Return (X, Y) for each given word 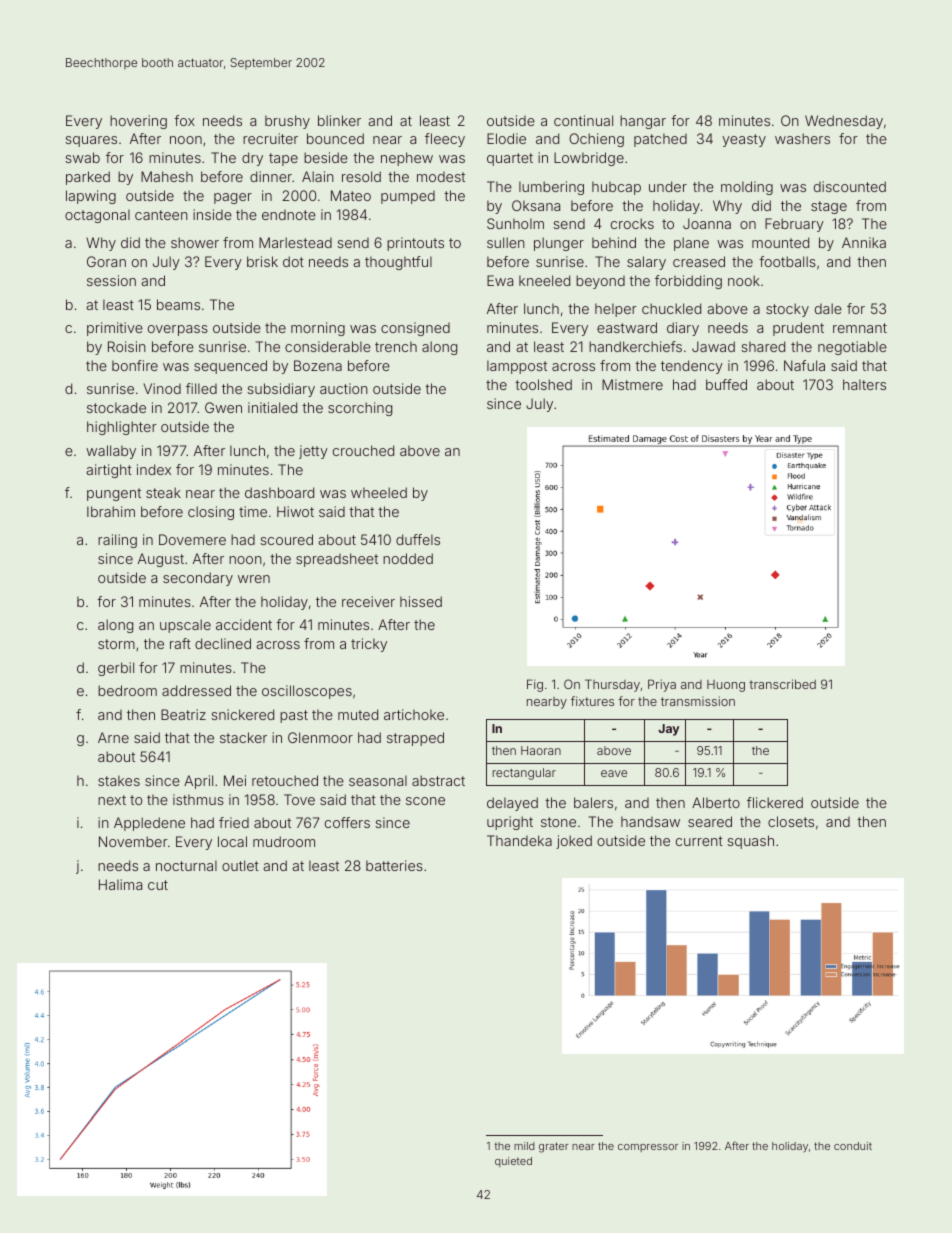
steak (163, 492)
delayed (512, 804)
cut (158, 885)
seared (710, 821)
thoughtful (398, 263)
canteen (161, 215)
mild (524, 1146)
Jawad (713, 346)
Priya (662, 685)
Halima (120, 884)
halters (864, 384)
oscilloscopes (307, 692)
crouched (363, 450)
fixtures (592, 701)
